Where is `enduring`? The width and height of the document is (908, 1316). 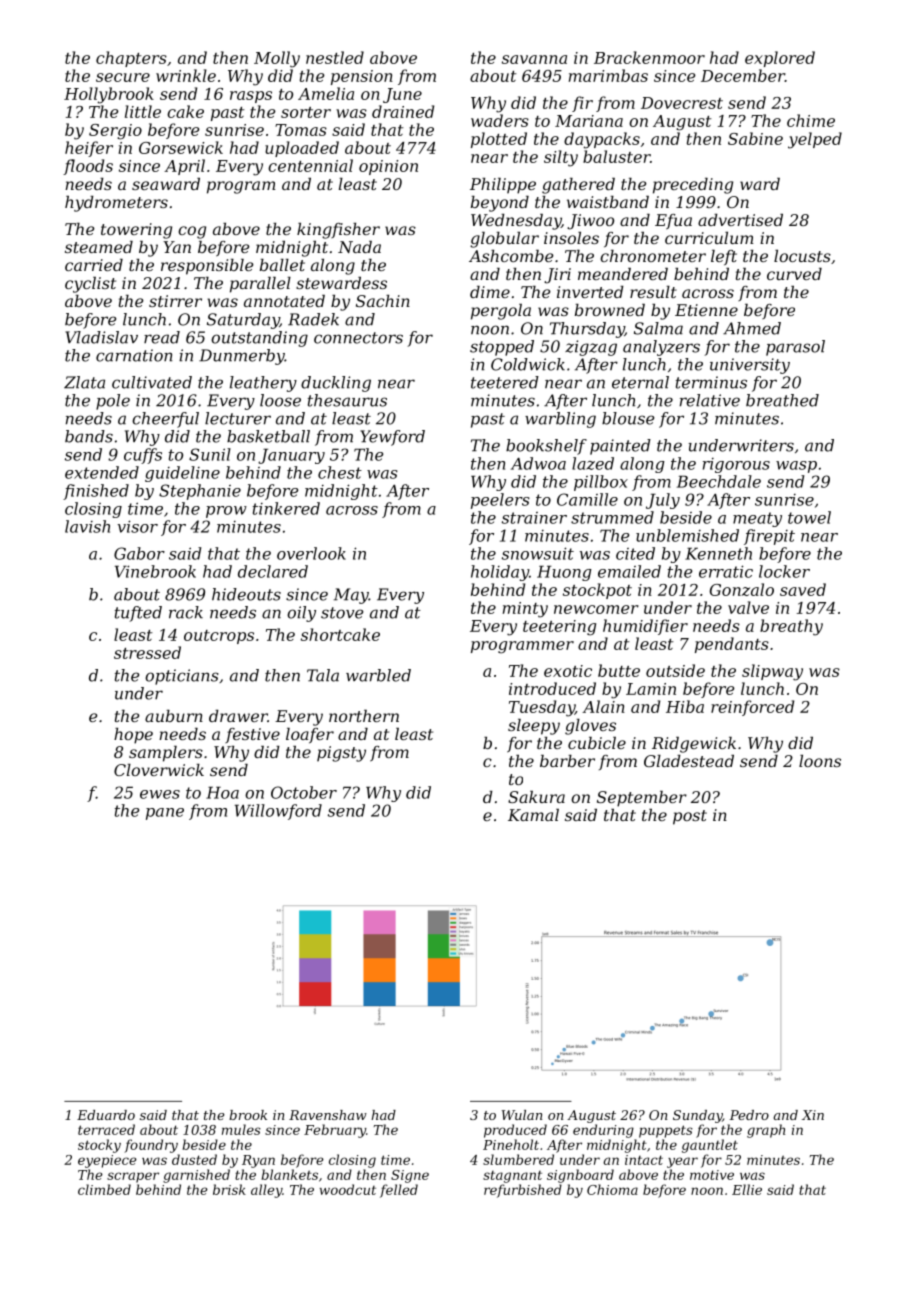 enduring is located at coordinates (603, 1131).
